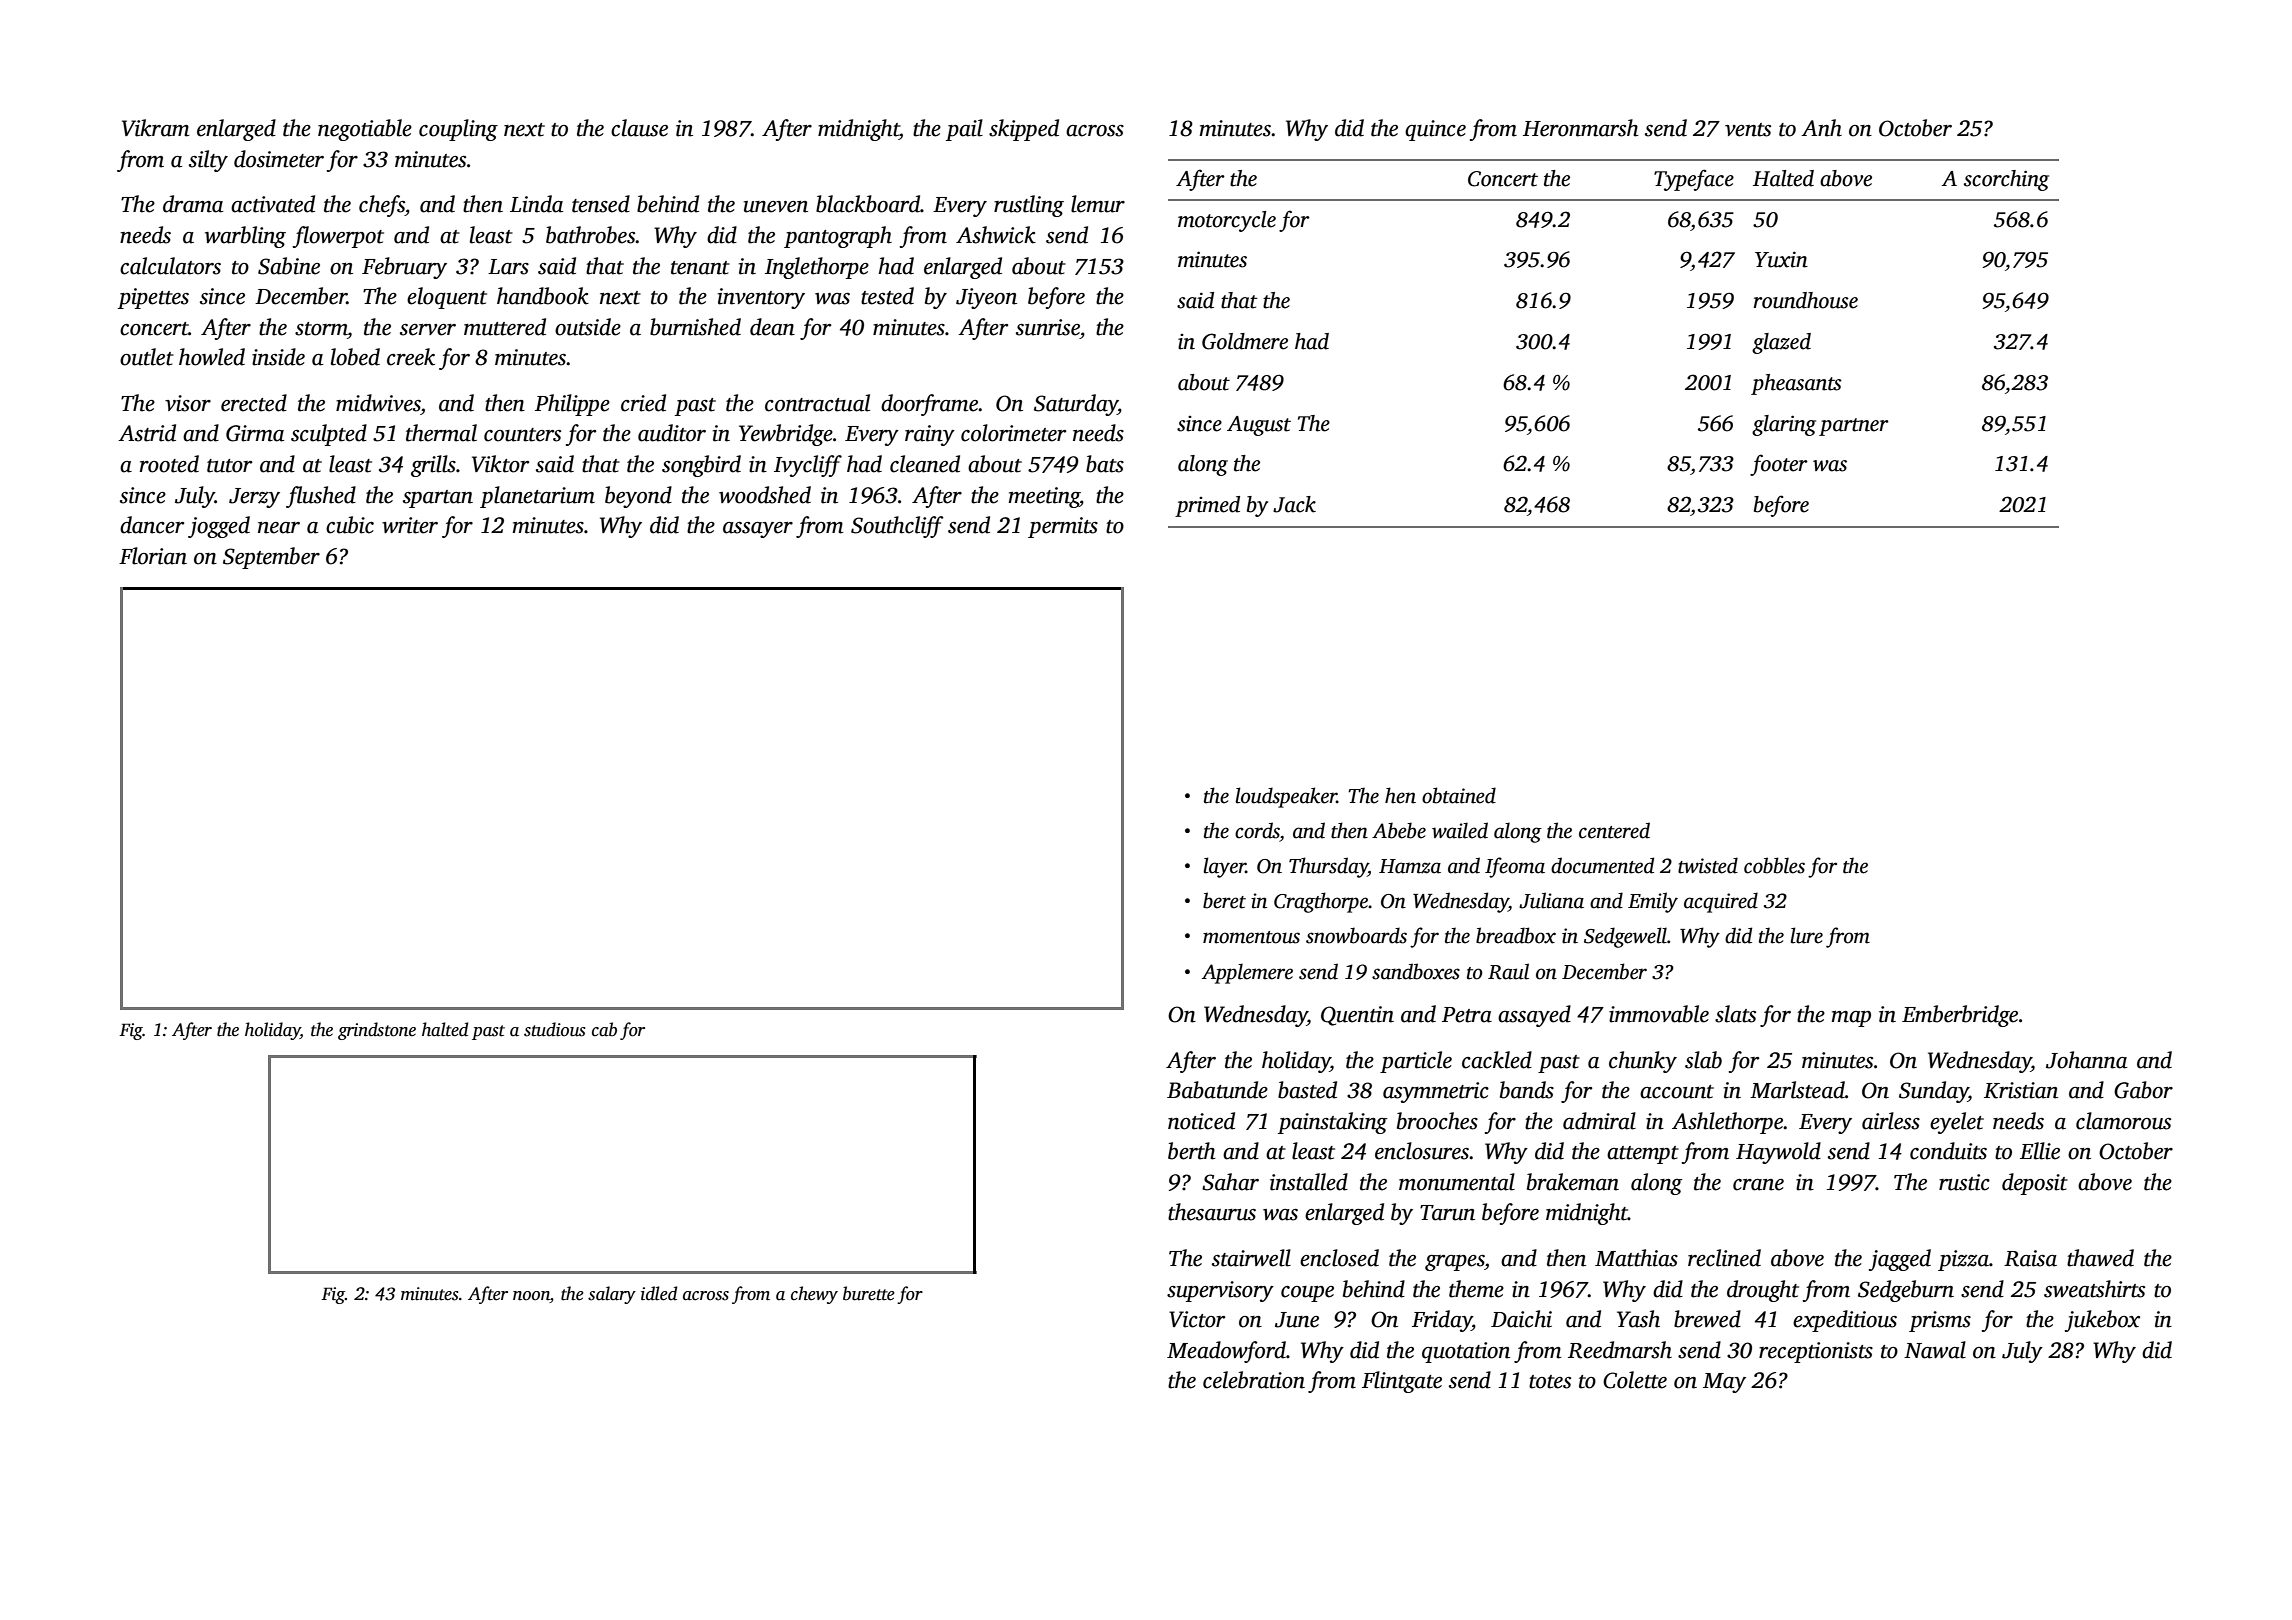 The height and width of the screenshot is (1620, 2292). What do you see at coordinates (1226, 1352) in the screenshot?
I see `Meadowford` at bounding box center [1226, 1352].
